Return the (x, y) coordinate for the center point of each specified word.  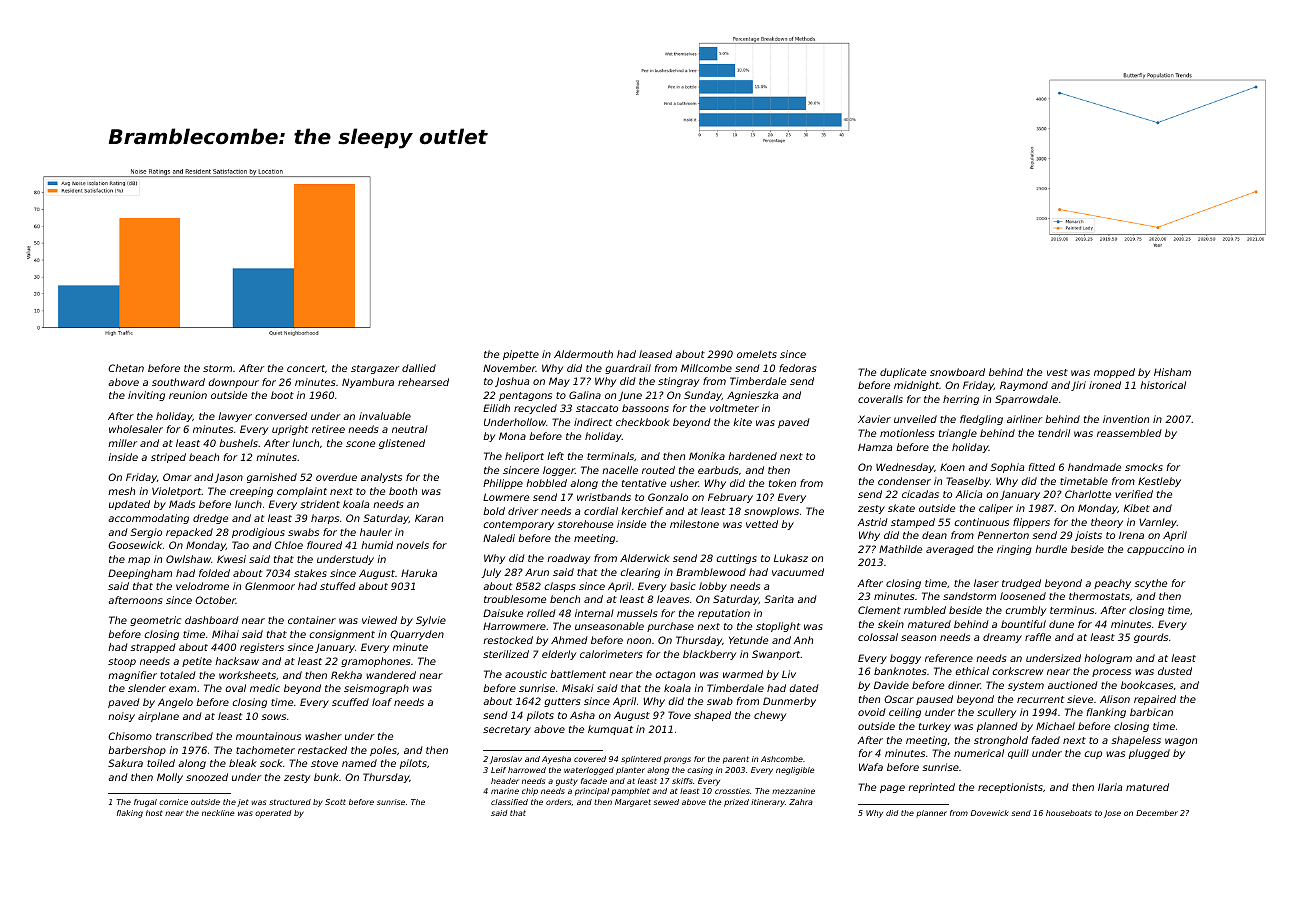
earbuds (718, 470)
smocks (1144, 467)
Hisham (1172, 372)
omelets (757, 354)
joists (1088, 536)
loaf (382, 702)
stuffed (338, 586)
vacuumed (798, 572)
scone (360, 444)
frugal (145, 803)
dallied (419, 368)
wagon (1181, 742)
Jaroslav (506, 760)
